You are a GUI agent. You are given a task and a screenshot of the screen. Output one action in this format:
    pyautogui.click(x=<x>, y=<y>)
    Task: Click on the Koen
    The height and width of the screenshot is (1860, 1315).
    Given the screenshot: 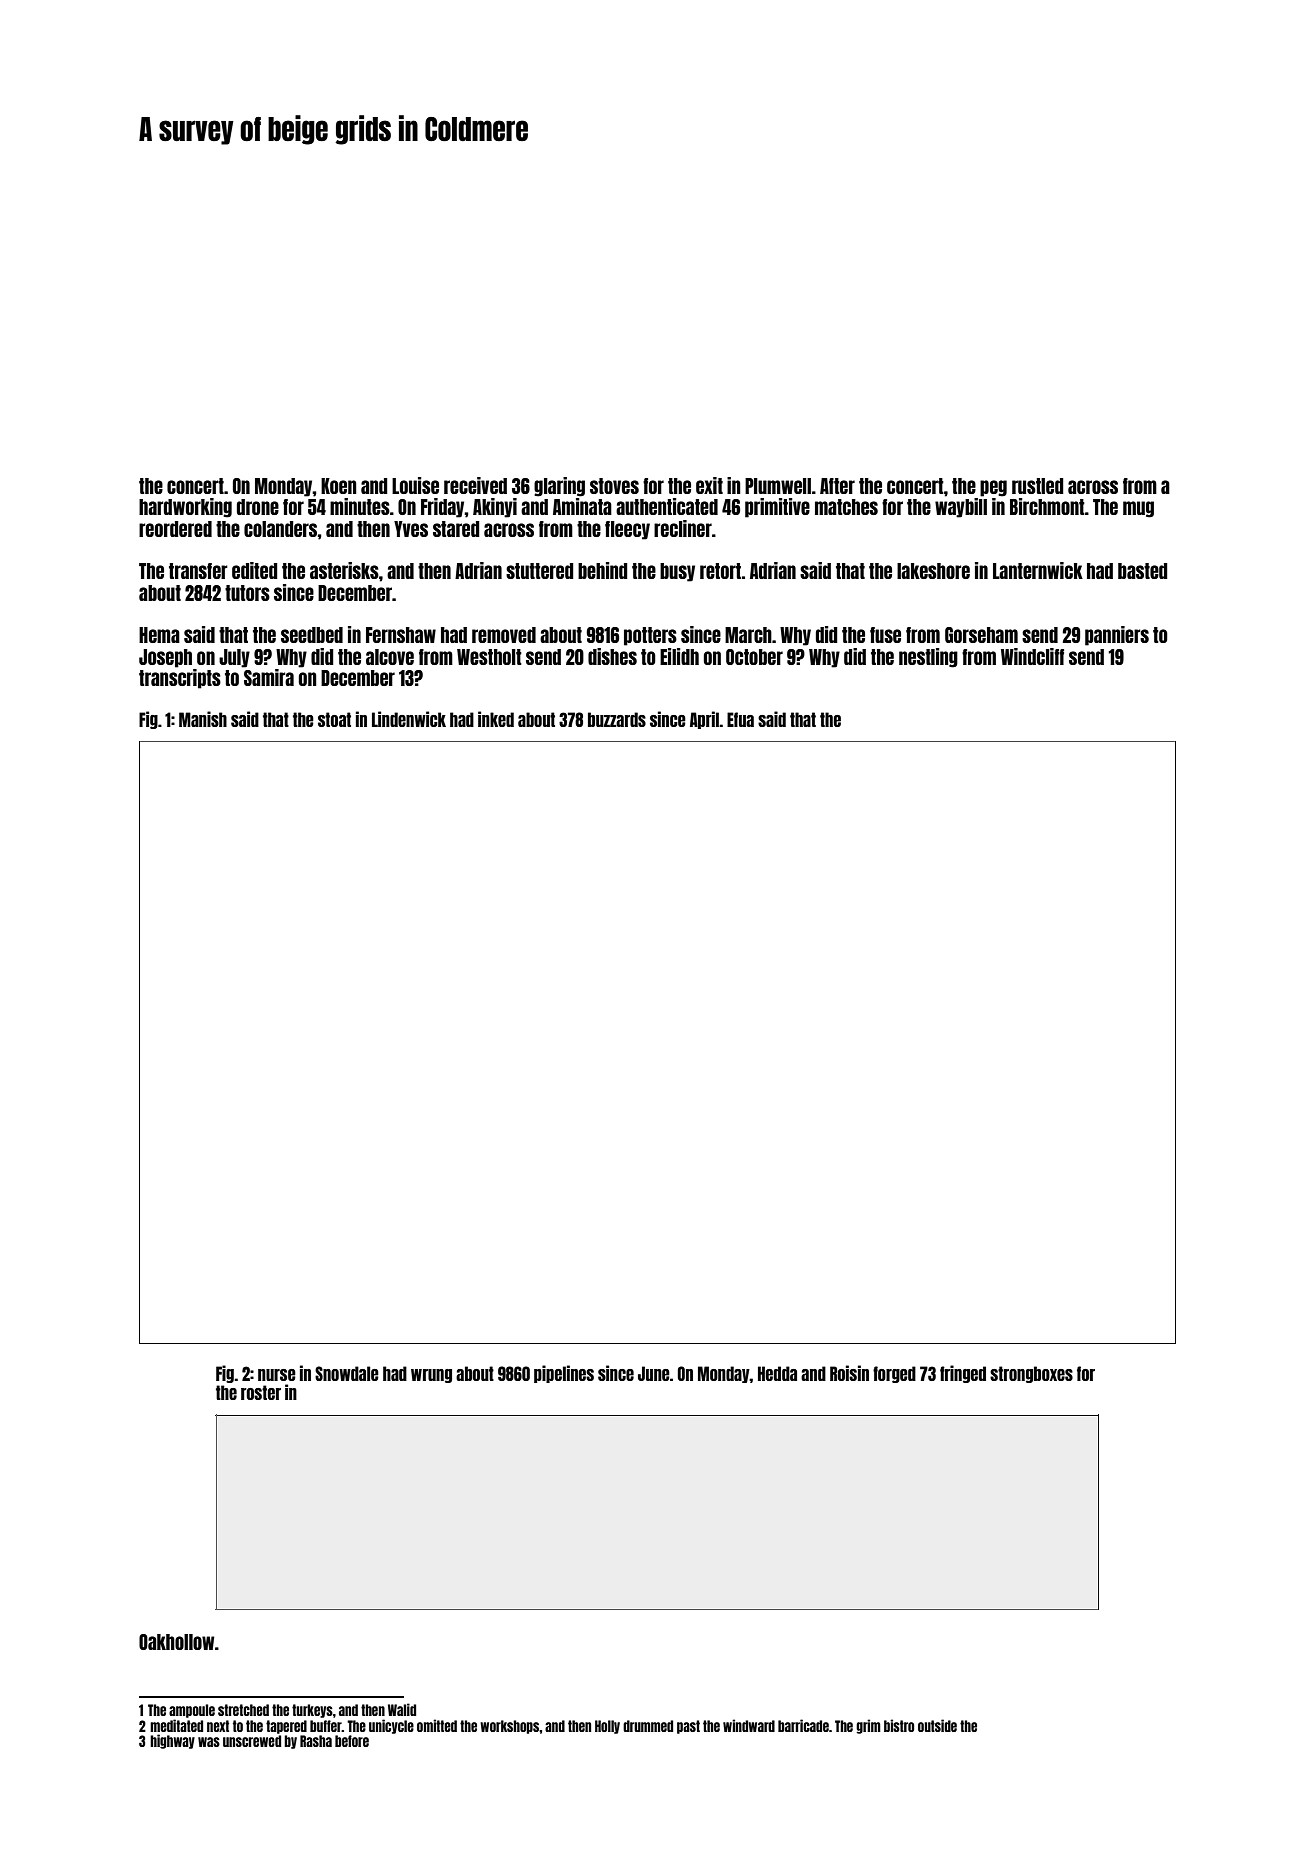 What is the action you would take?
    pyautogui.click(x=339, y=486)
